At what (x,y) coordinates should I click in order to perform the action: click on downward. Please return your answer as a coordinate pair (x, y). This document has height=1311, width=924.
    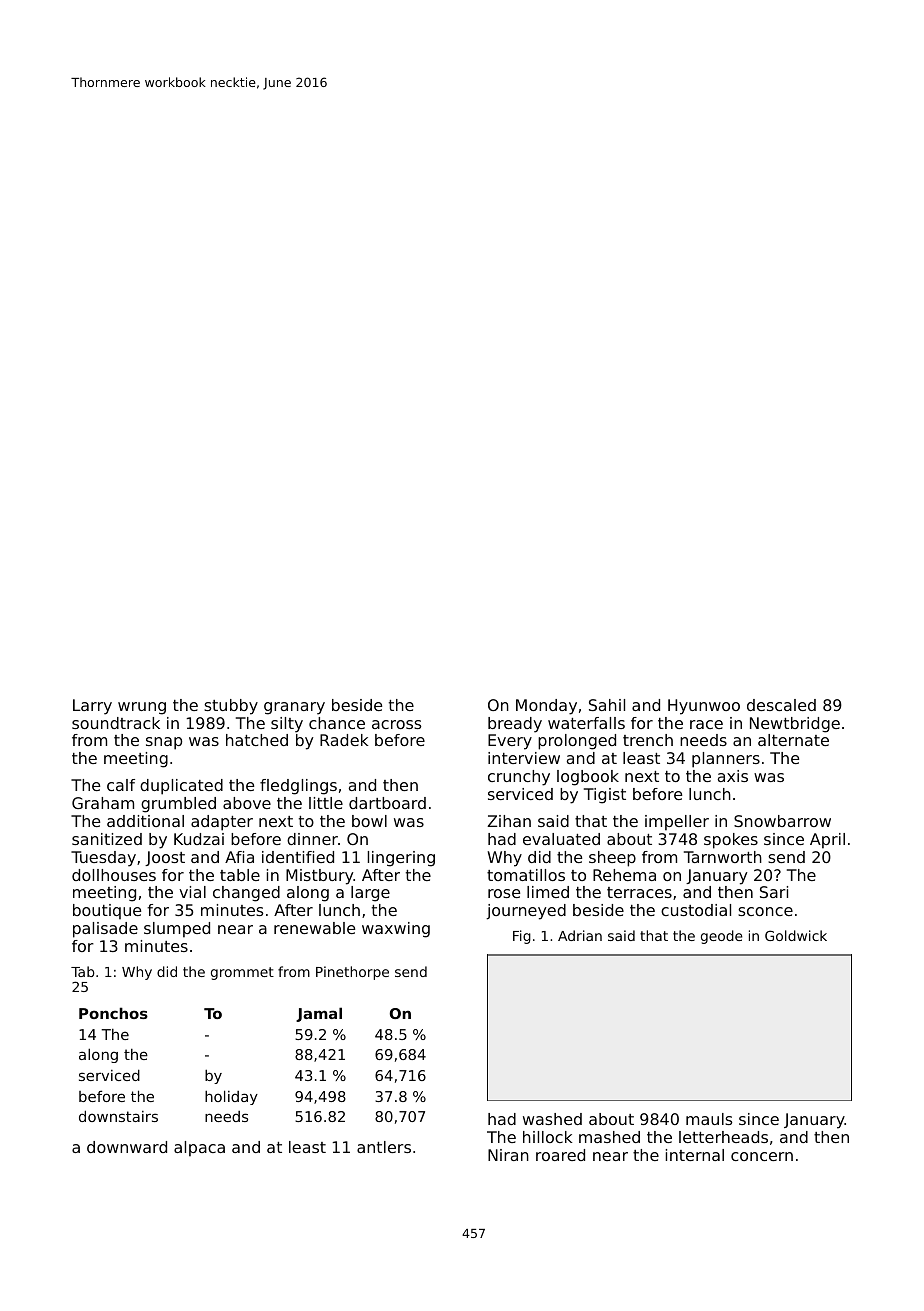
    Looking at the image, I should click on (127, 1147).
